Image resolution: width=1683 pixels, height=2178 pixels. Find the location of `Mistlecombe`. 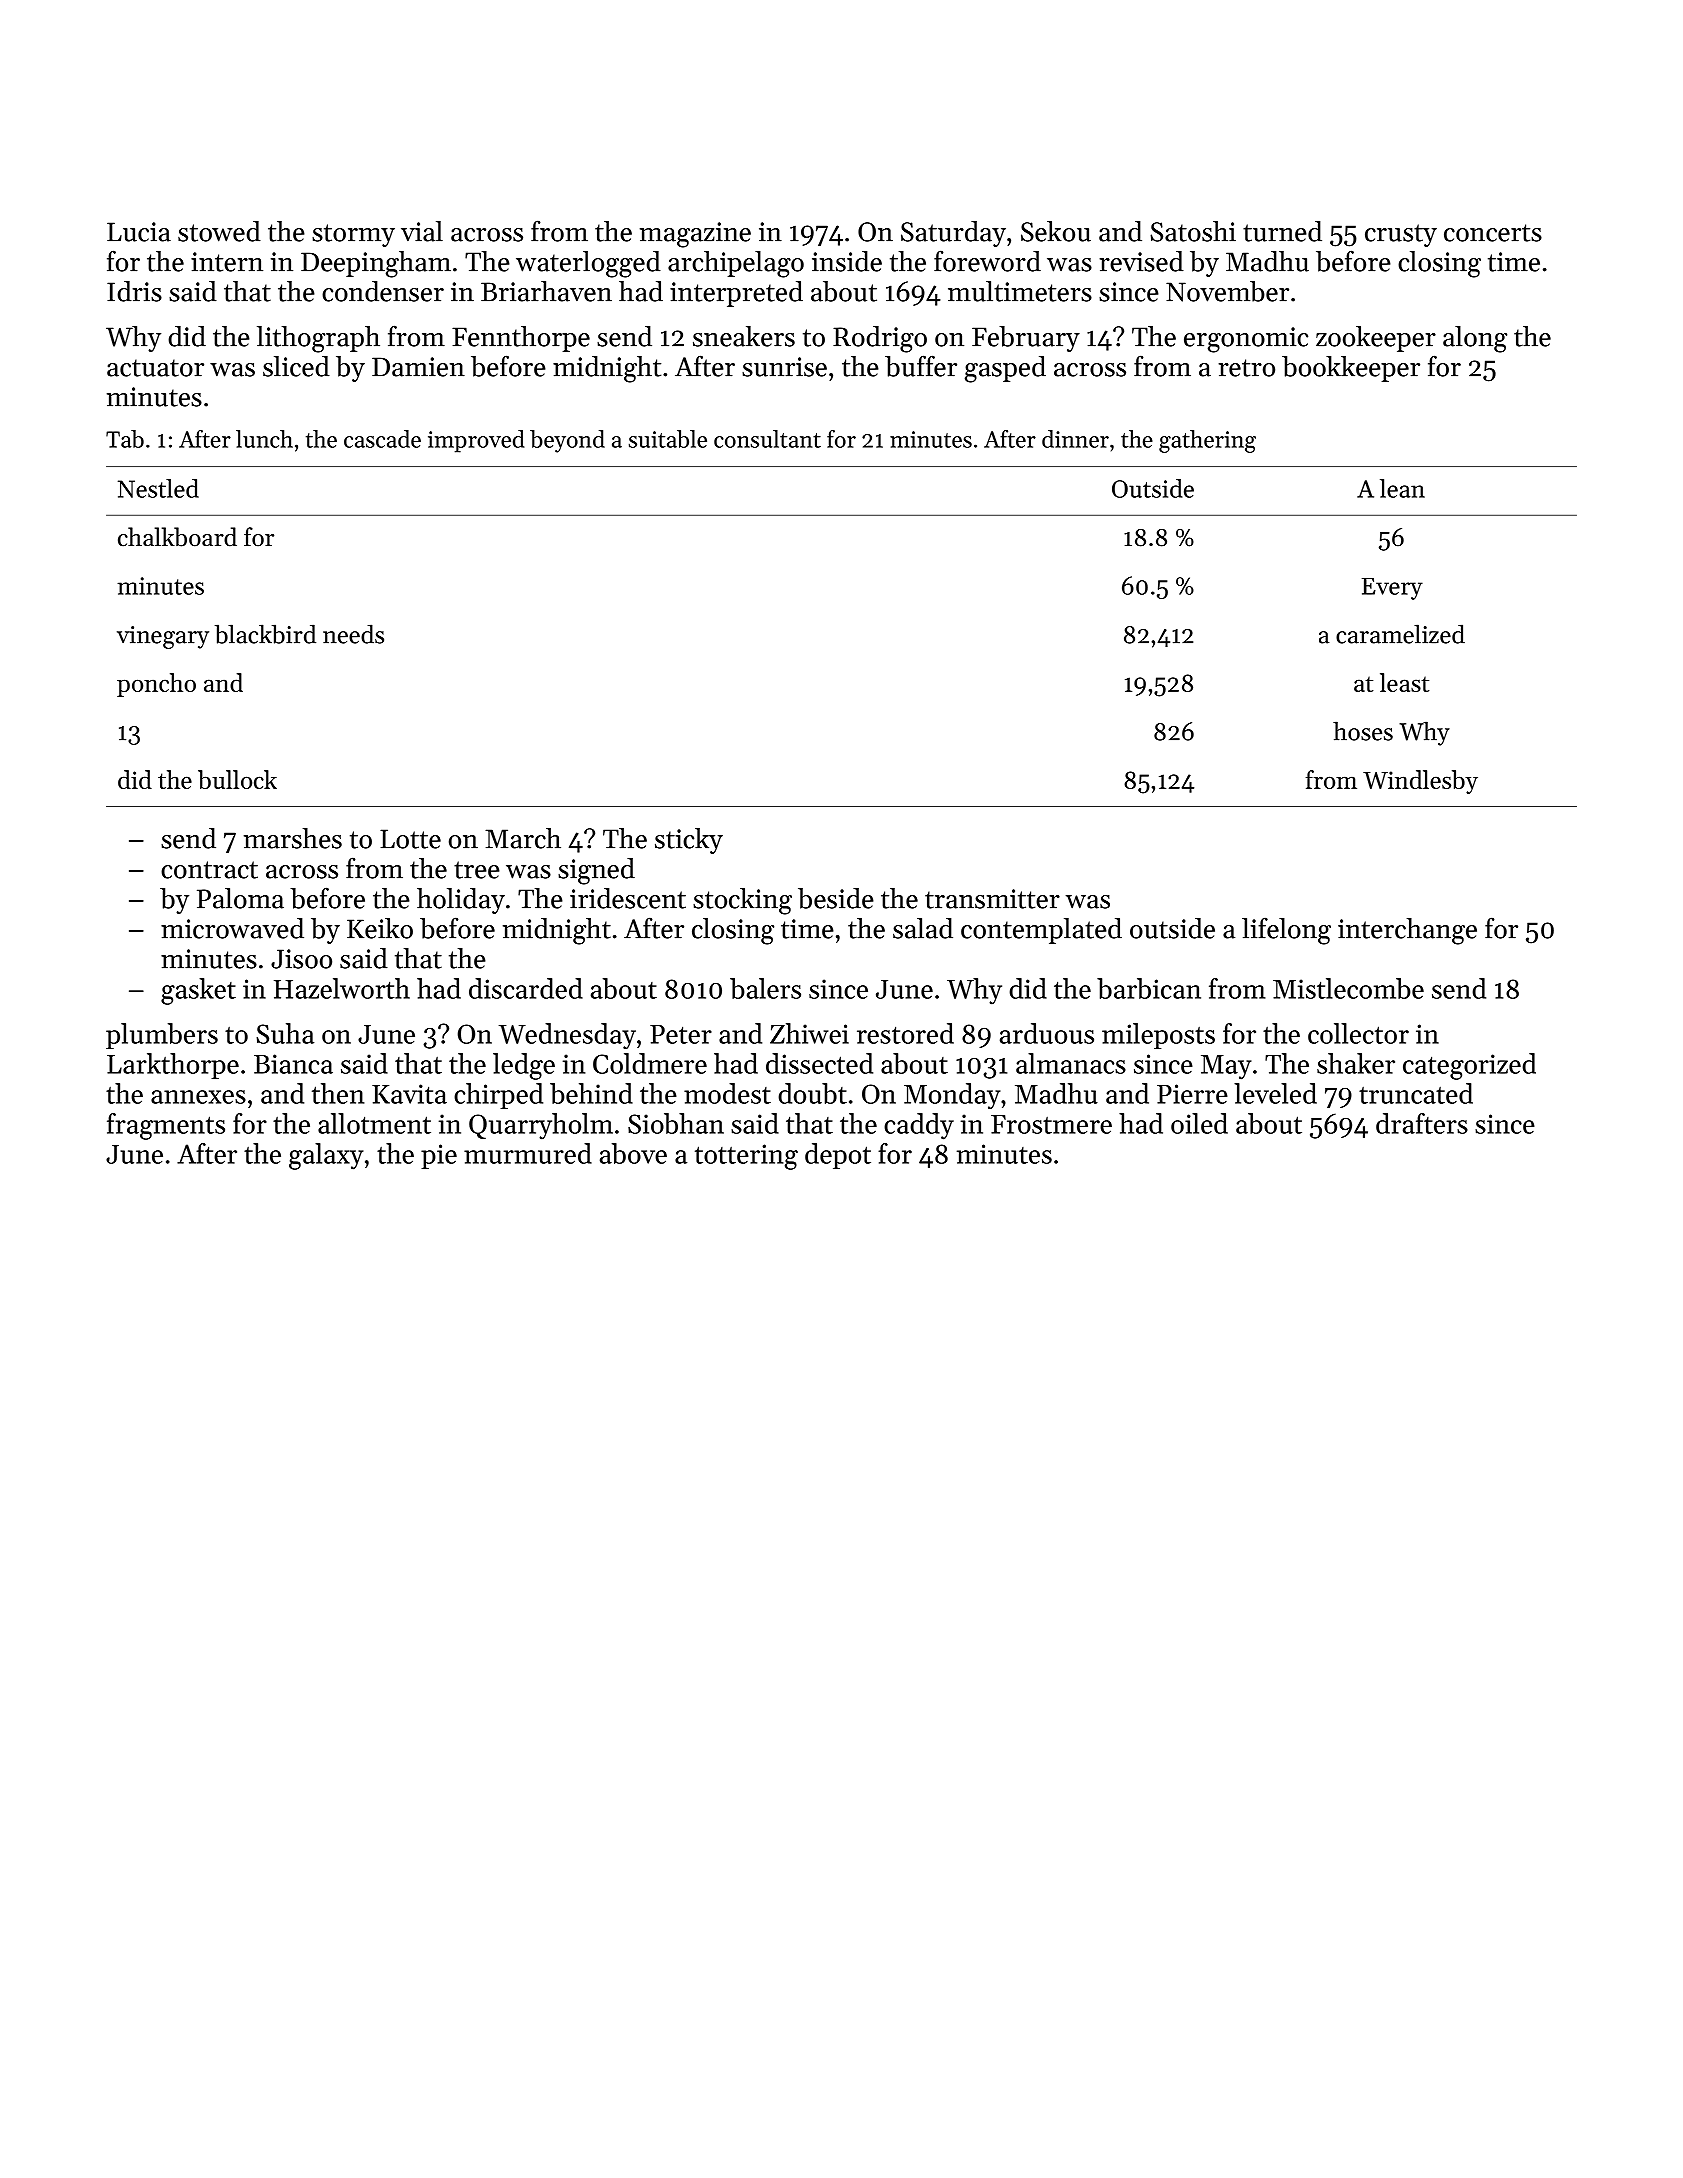

Mistlecombe is located at coordinates (1348, 988).
